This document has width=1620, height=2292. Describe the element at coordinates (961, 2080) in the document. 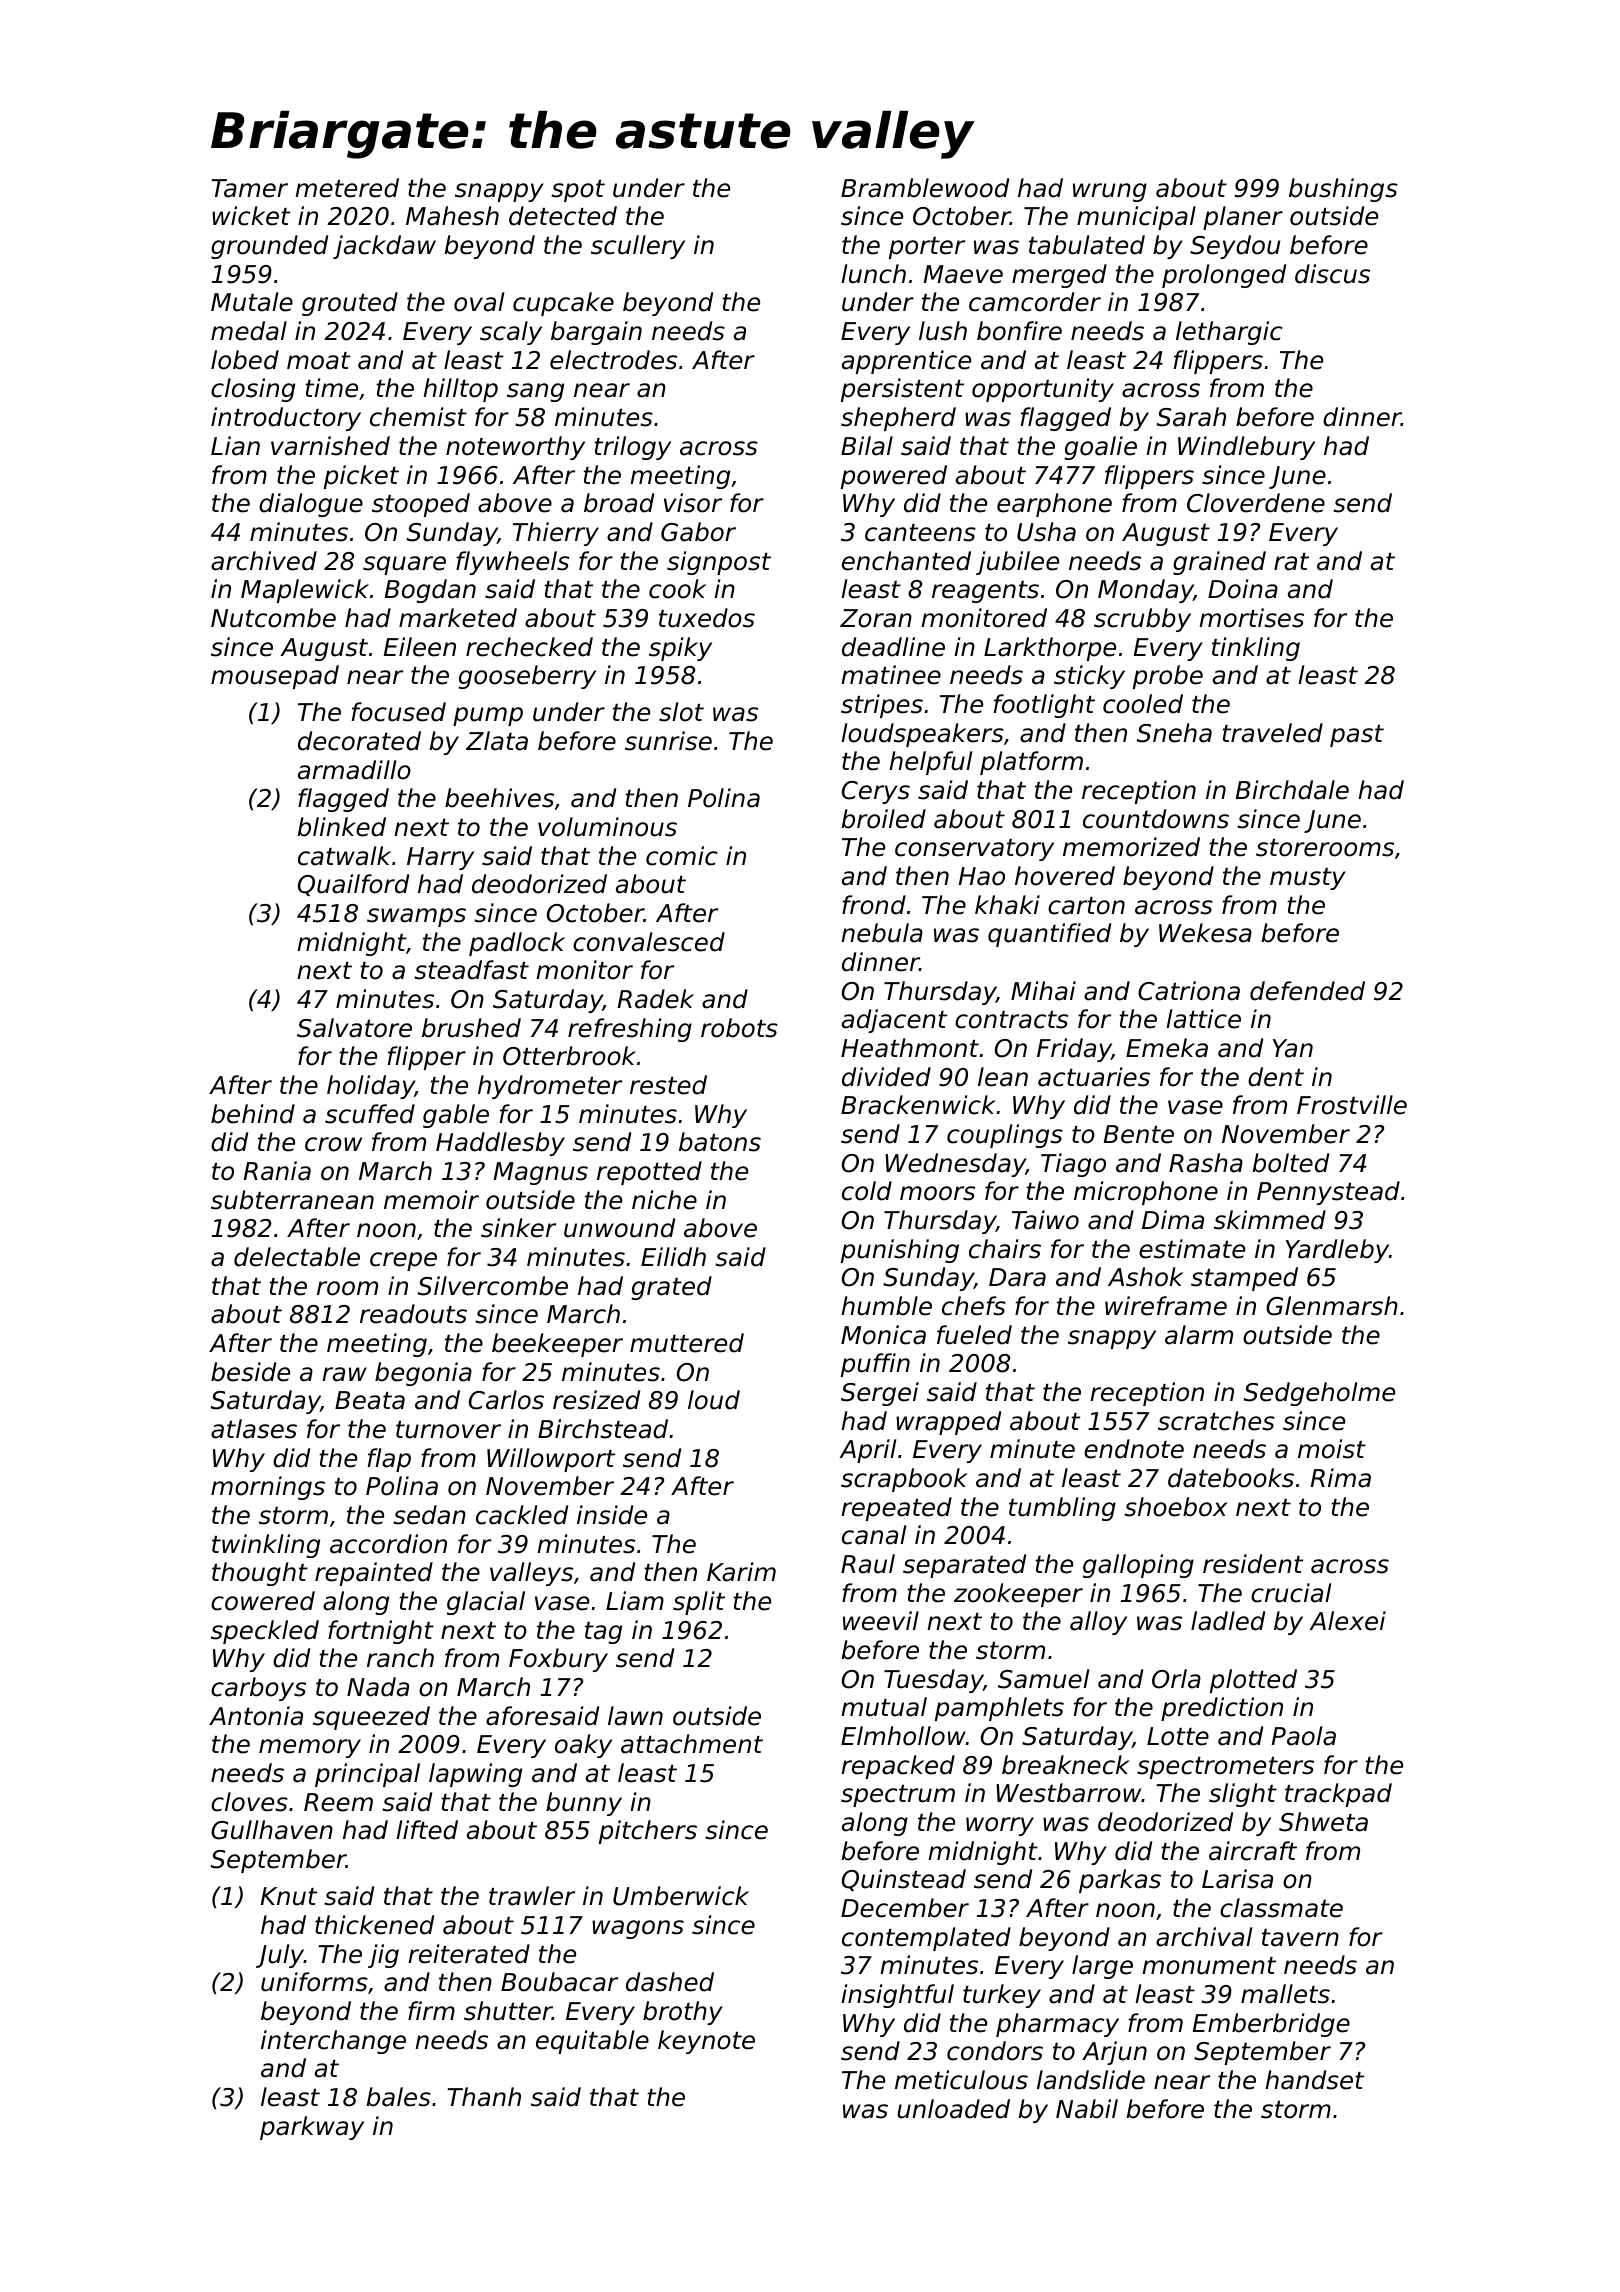

I see `meticulous` at that location.
